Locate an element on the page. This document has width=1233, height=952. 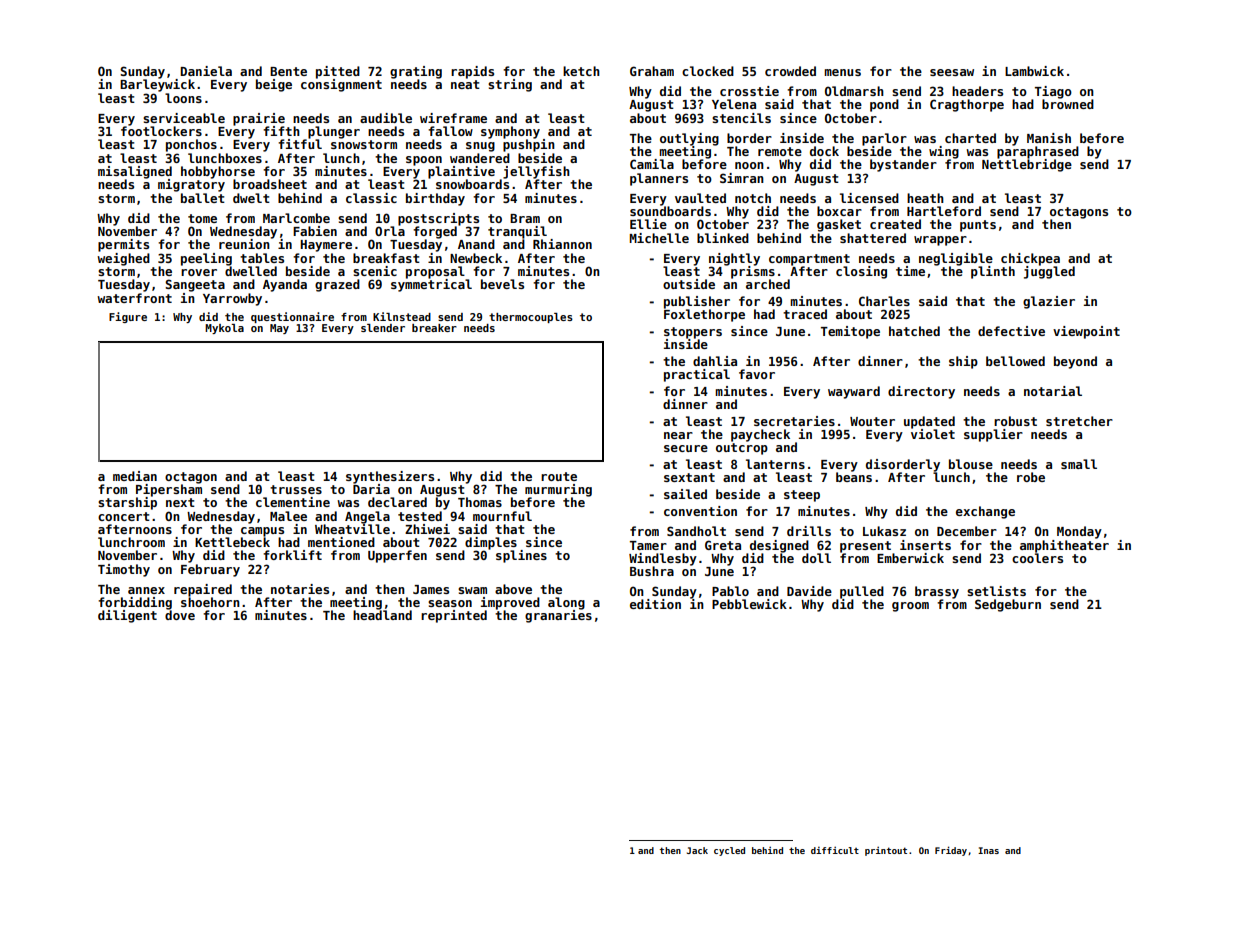
practical is located at coordinates (697, 375).
